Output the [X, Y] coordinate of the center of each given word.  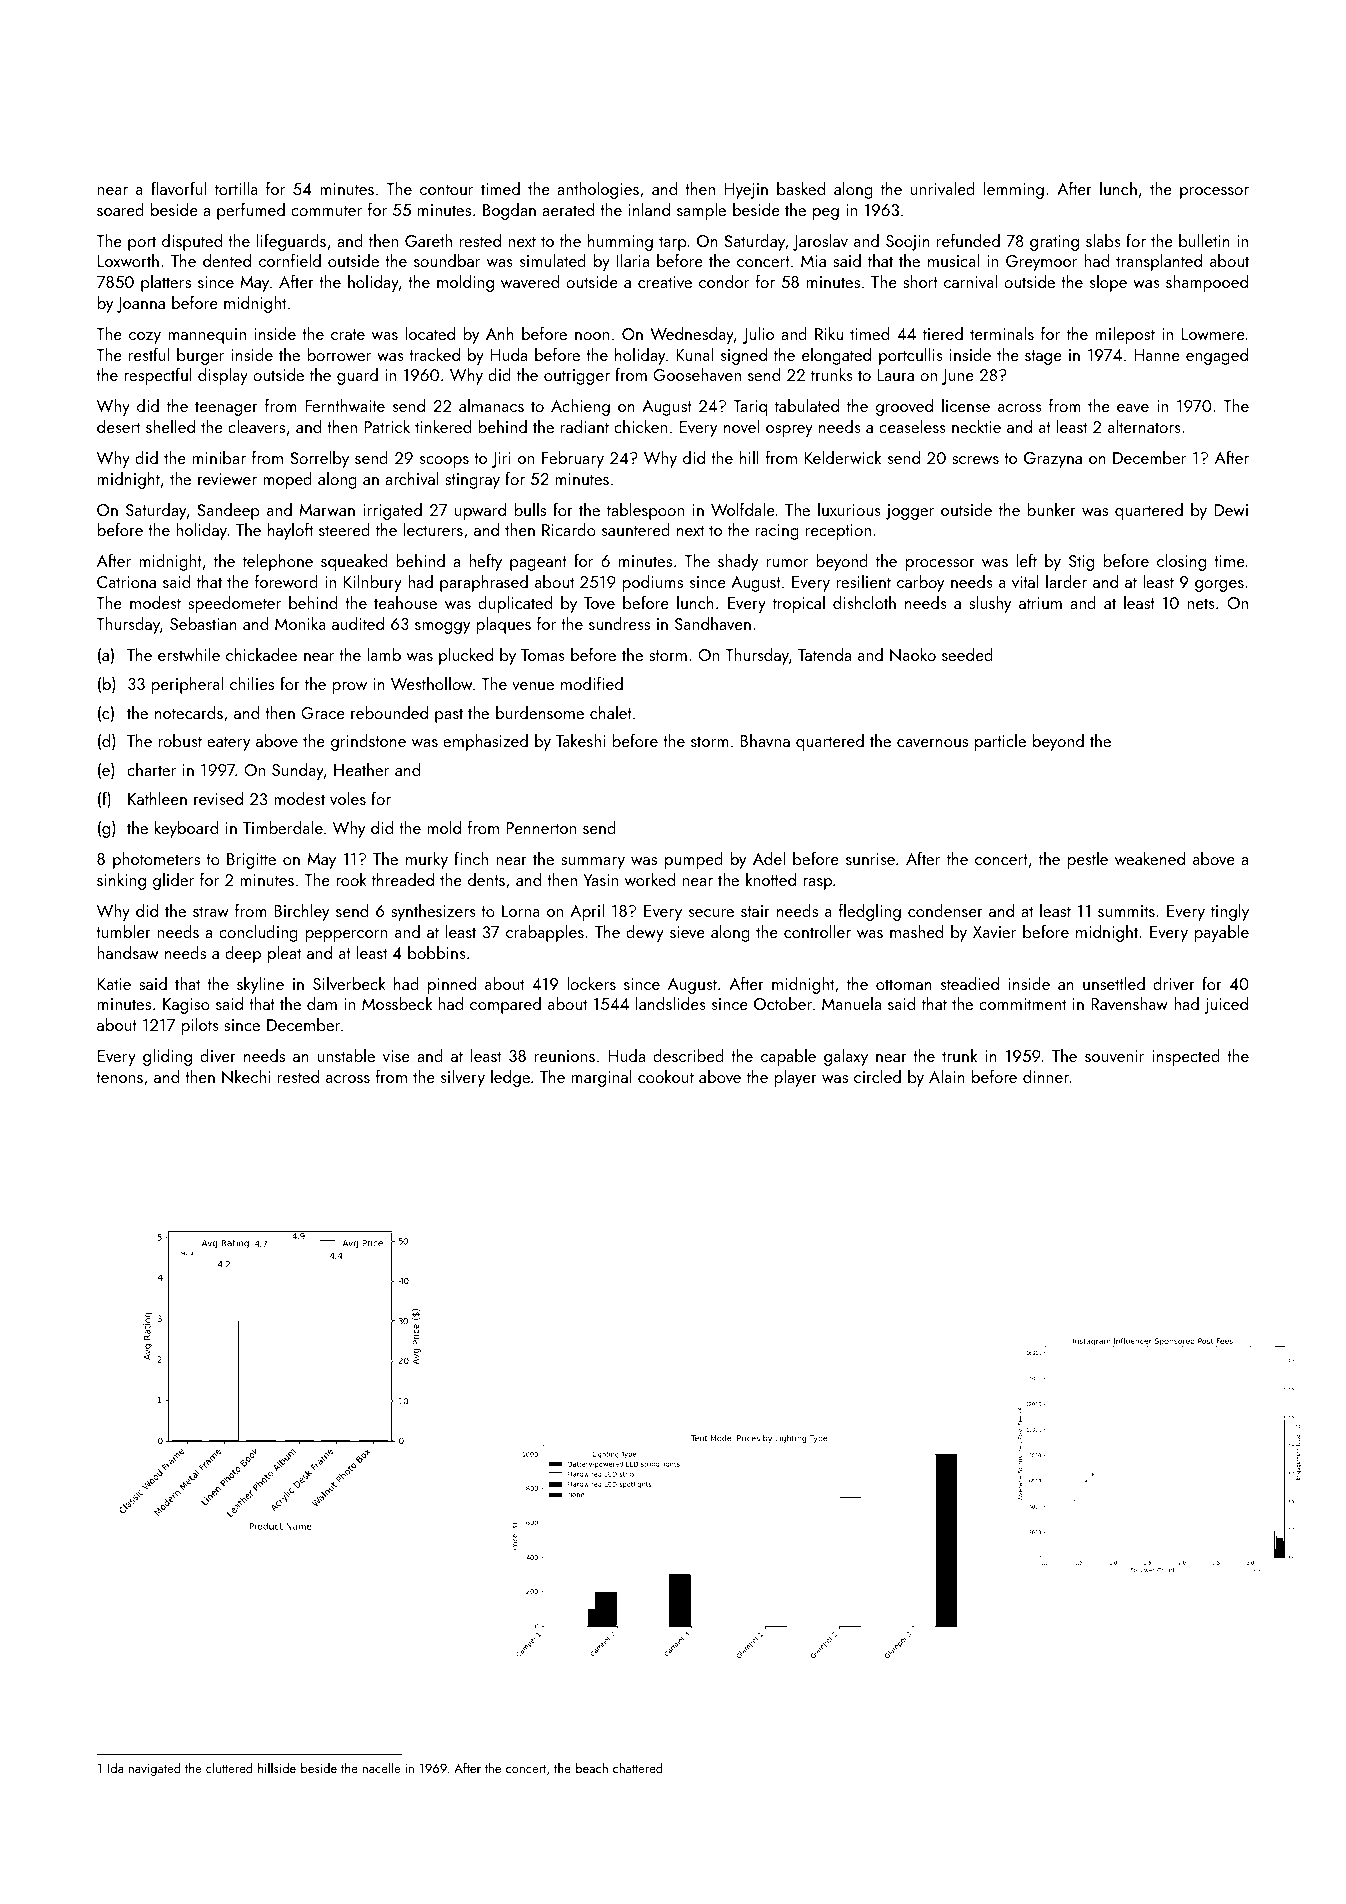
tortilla [236, 188]
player [795, 1078]
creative [665, 282]
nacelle [381, 1768]
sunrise [870, 859]
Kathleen [157, 798]
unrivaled [943, 188]
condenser [945, 910]
